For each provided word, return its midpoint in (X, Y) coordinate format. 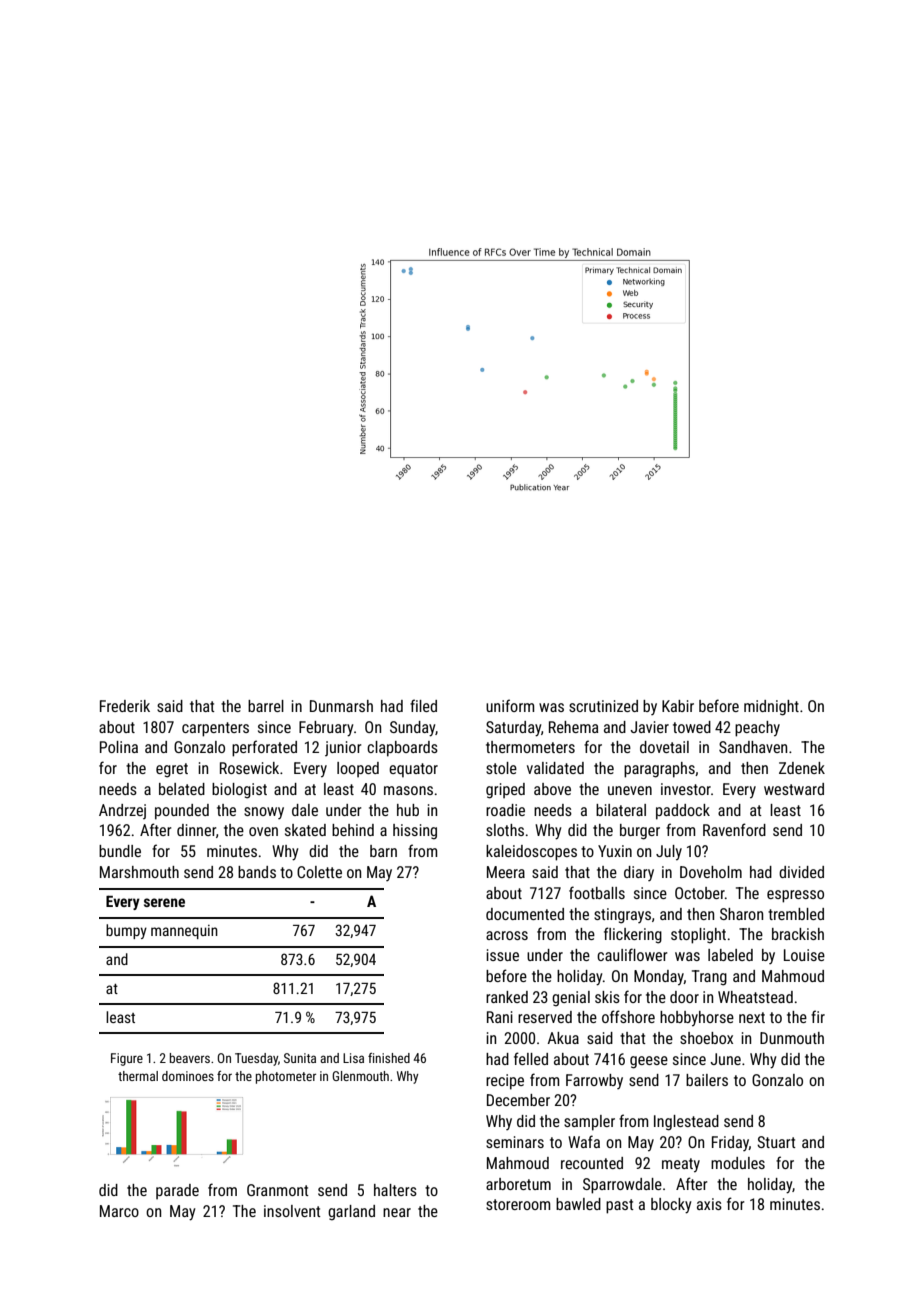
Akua (563, 1038)
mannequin (184, 932)
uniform (510, 705)
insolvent (292, 1211)
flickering (633, 935)
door (684, 997)
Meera (506, 872)
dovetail (664, 747)
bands (257, 872)
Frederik (125, 706)
